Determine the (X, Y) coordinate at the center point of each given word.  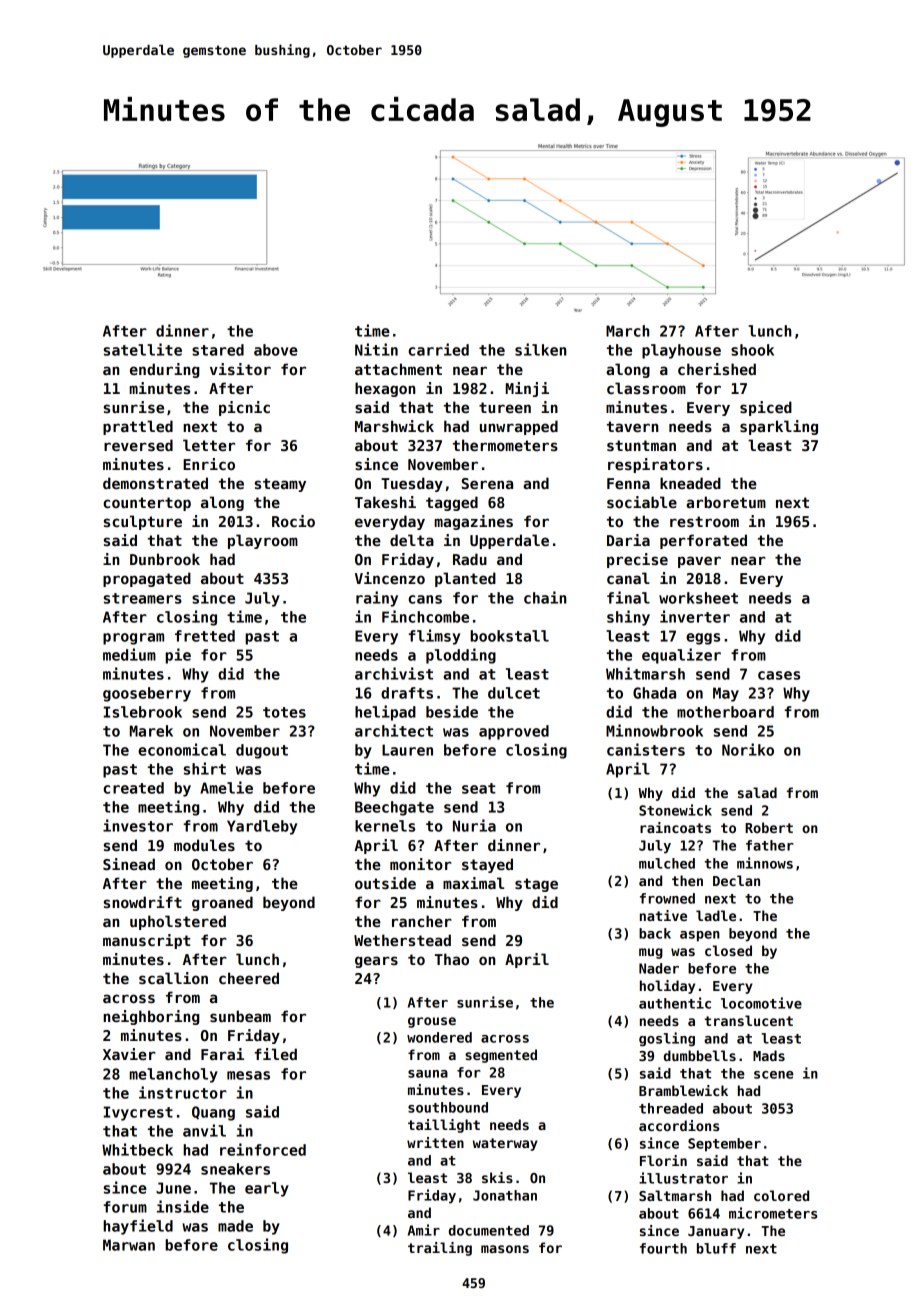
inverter (695, 616)
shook (752, 350)
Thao (452, 959)
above (276, 350)
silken (540, 349)
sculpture (143, 522)
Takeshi (385, 502)
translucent (748, 1020)
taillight (444, 1126)
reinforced (263, 1149)
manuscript (146, 941)
